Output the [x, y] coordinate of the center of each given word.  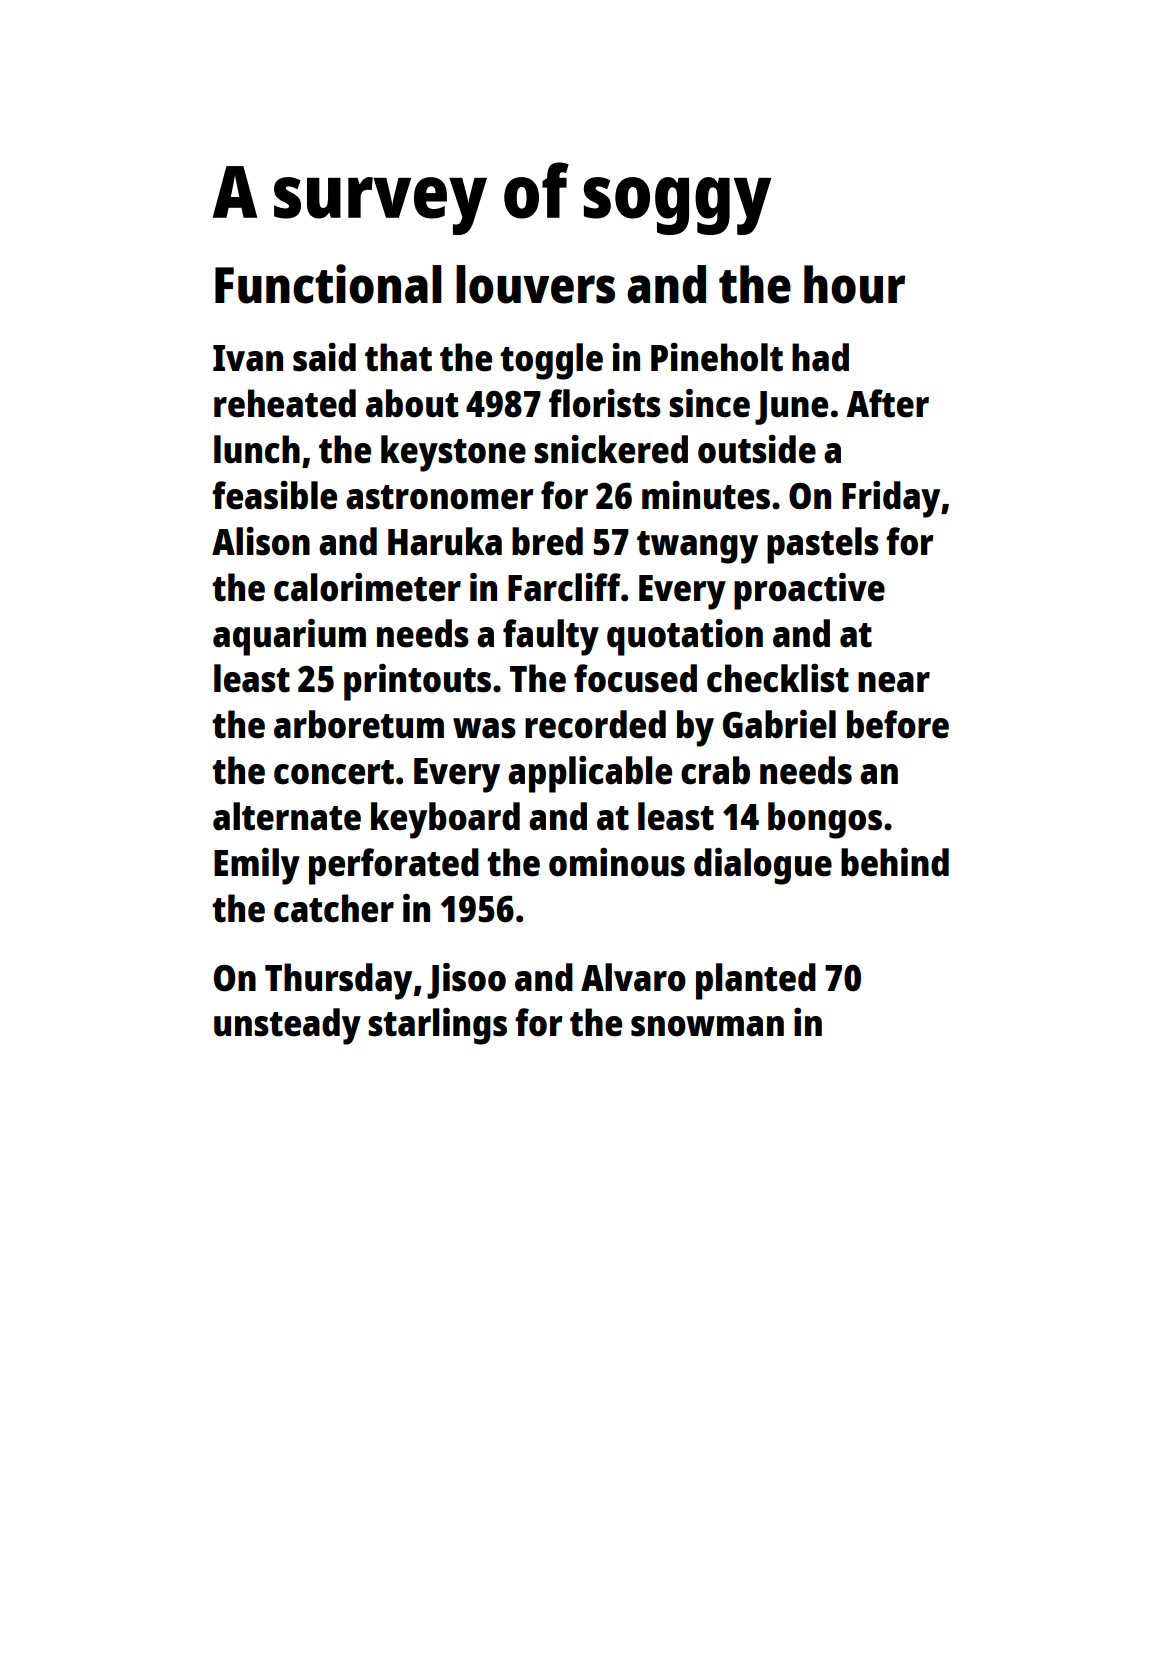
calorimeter [367, 587]
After [887, 403]
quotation [685, 637]
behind [895, 862]
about [412, 403]
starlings [437, 1026]
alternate [287, 816]
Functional [328, 284]
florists [605, 403]
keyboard [445, 820]
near [894, 682]
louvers [535, 284]
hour [854, 284]
